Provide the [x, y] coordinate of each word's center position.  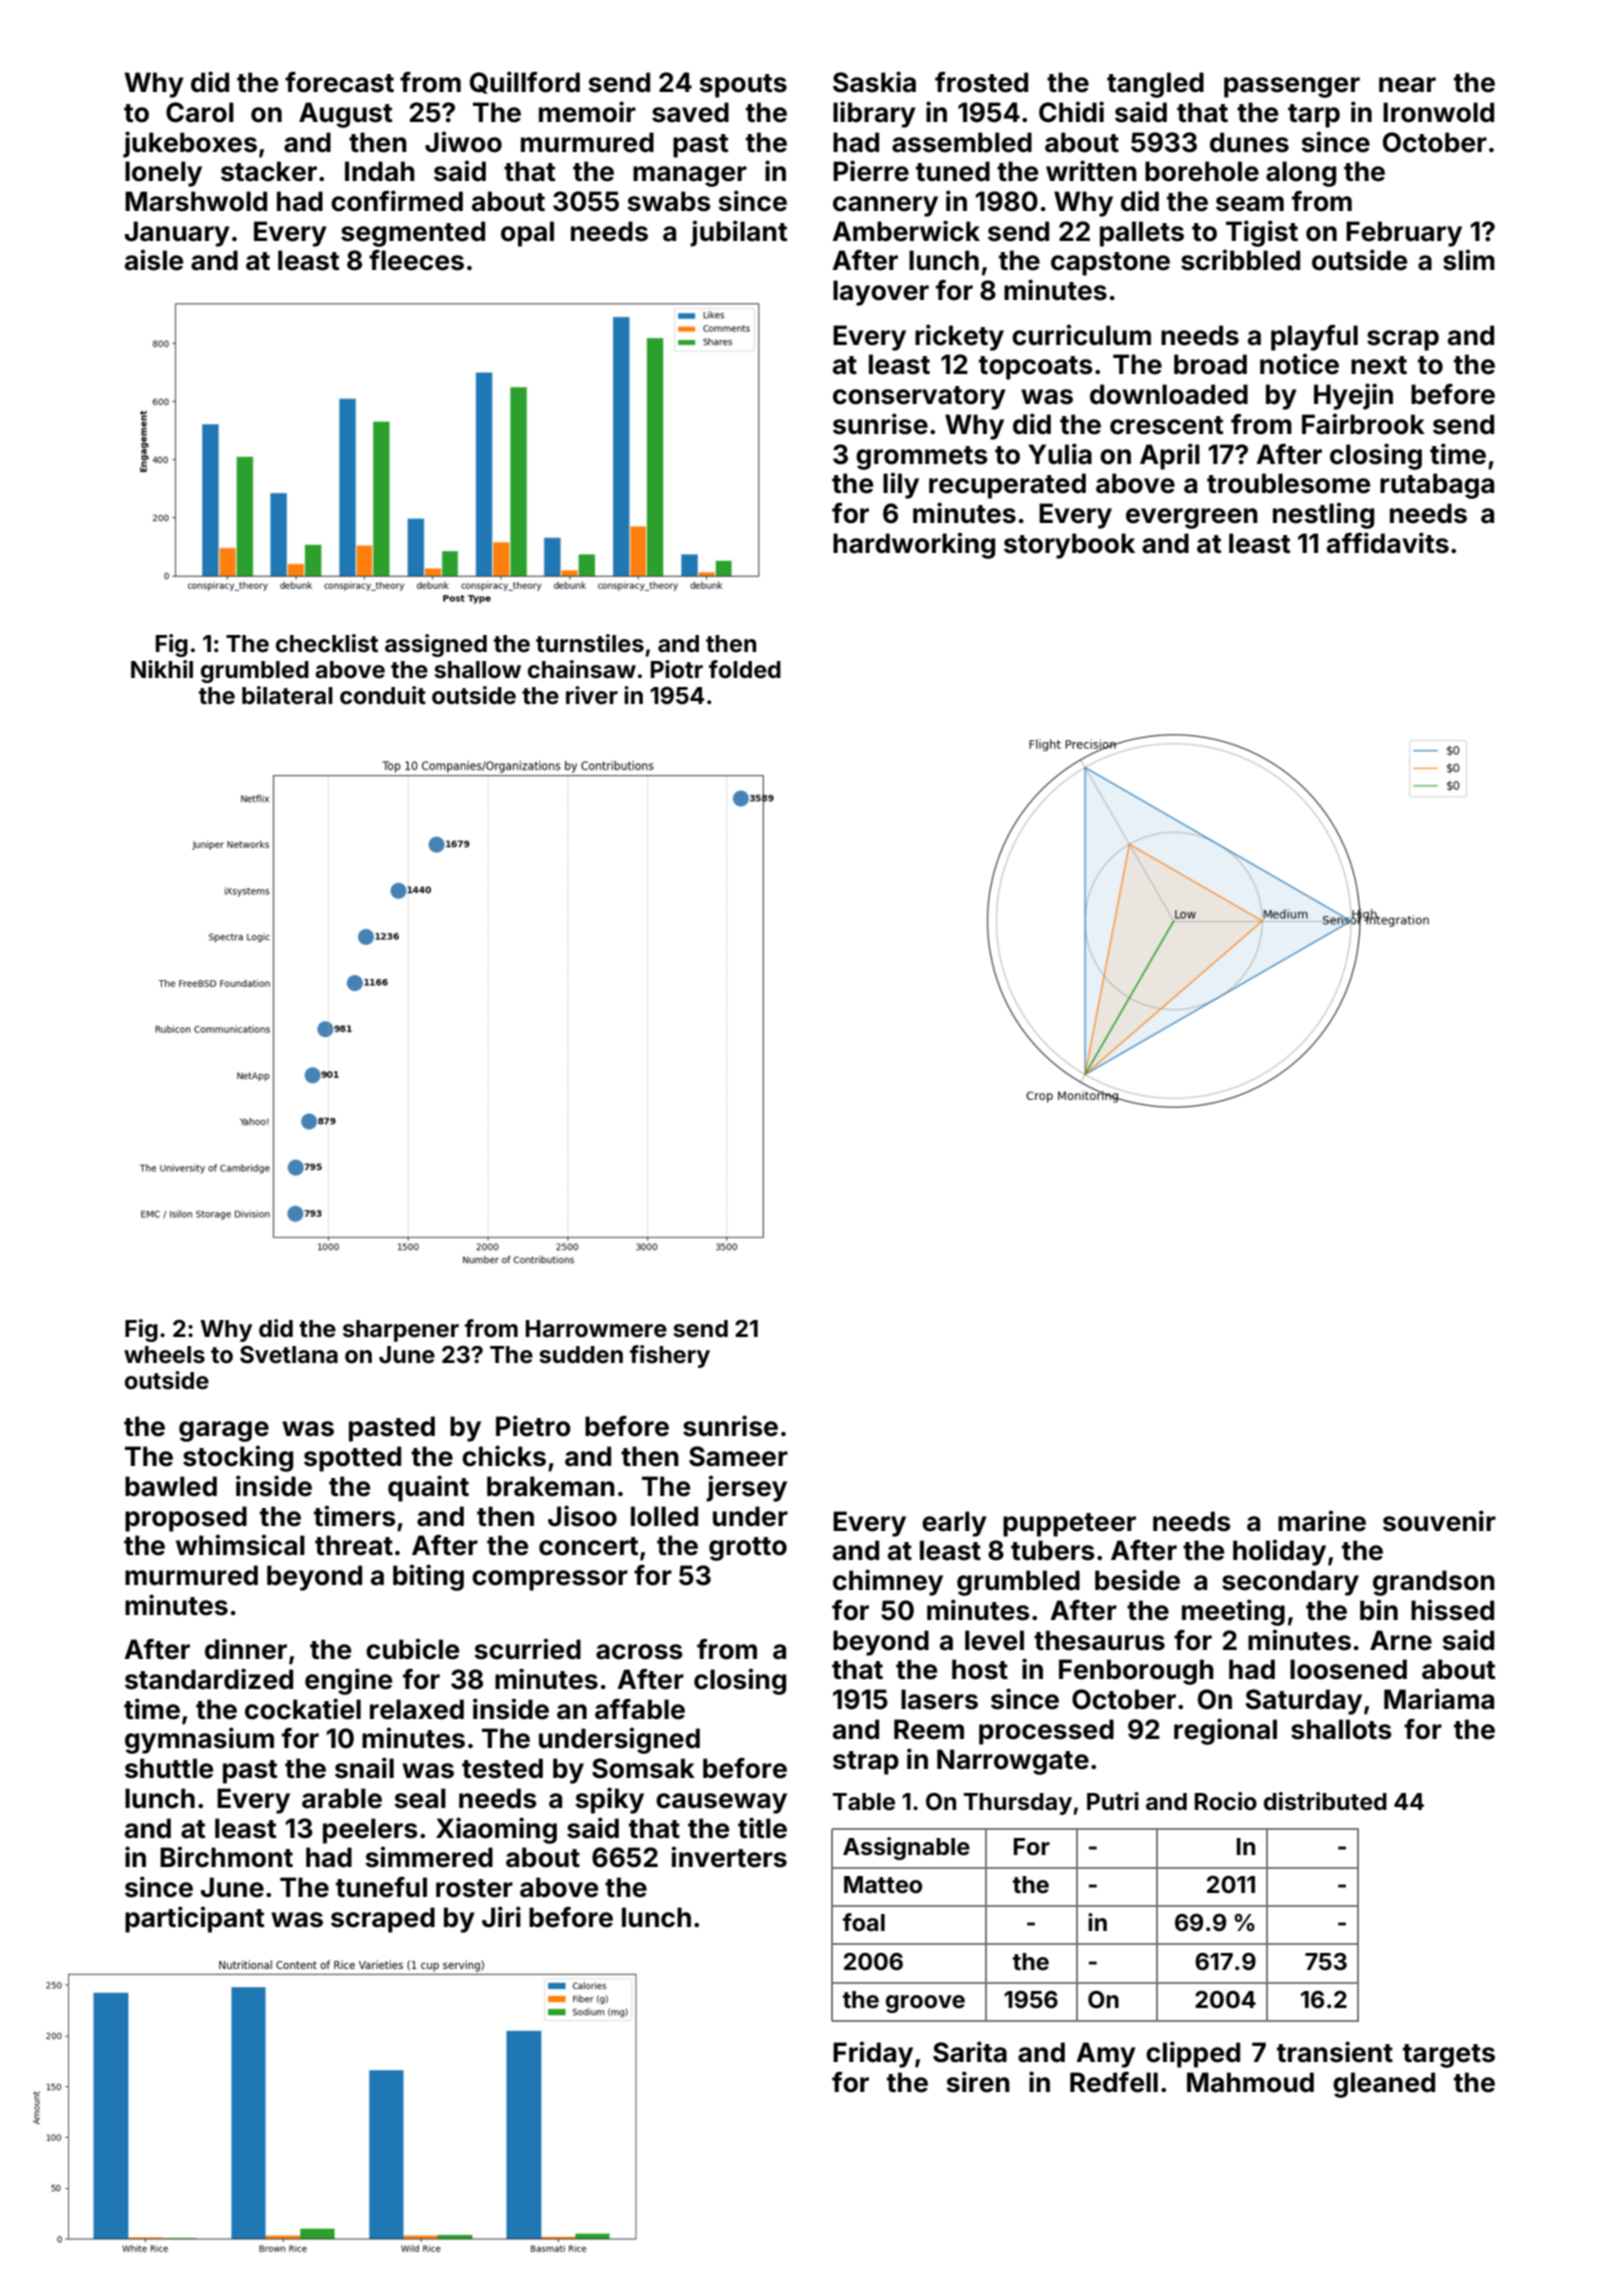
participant [194, 1919]
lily [901, 485]
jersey [746, 1488]
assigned [436, 645]
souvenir [1439, 1521]
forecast [339, 82]
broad [1210, 364]
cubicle [412, 1649]
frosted [981, 82]
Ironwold [1438, 112]
